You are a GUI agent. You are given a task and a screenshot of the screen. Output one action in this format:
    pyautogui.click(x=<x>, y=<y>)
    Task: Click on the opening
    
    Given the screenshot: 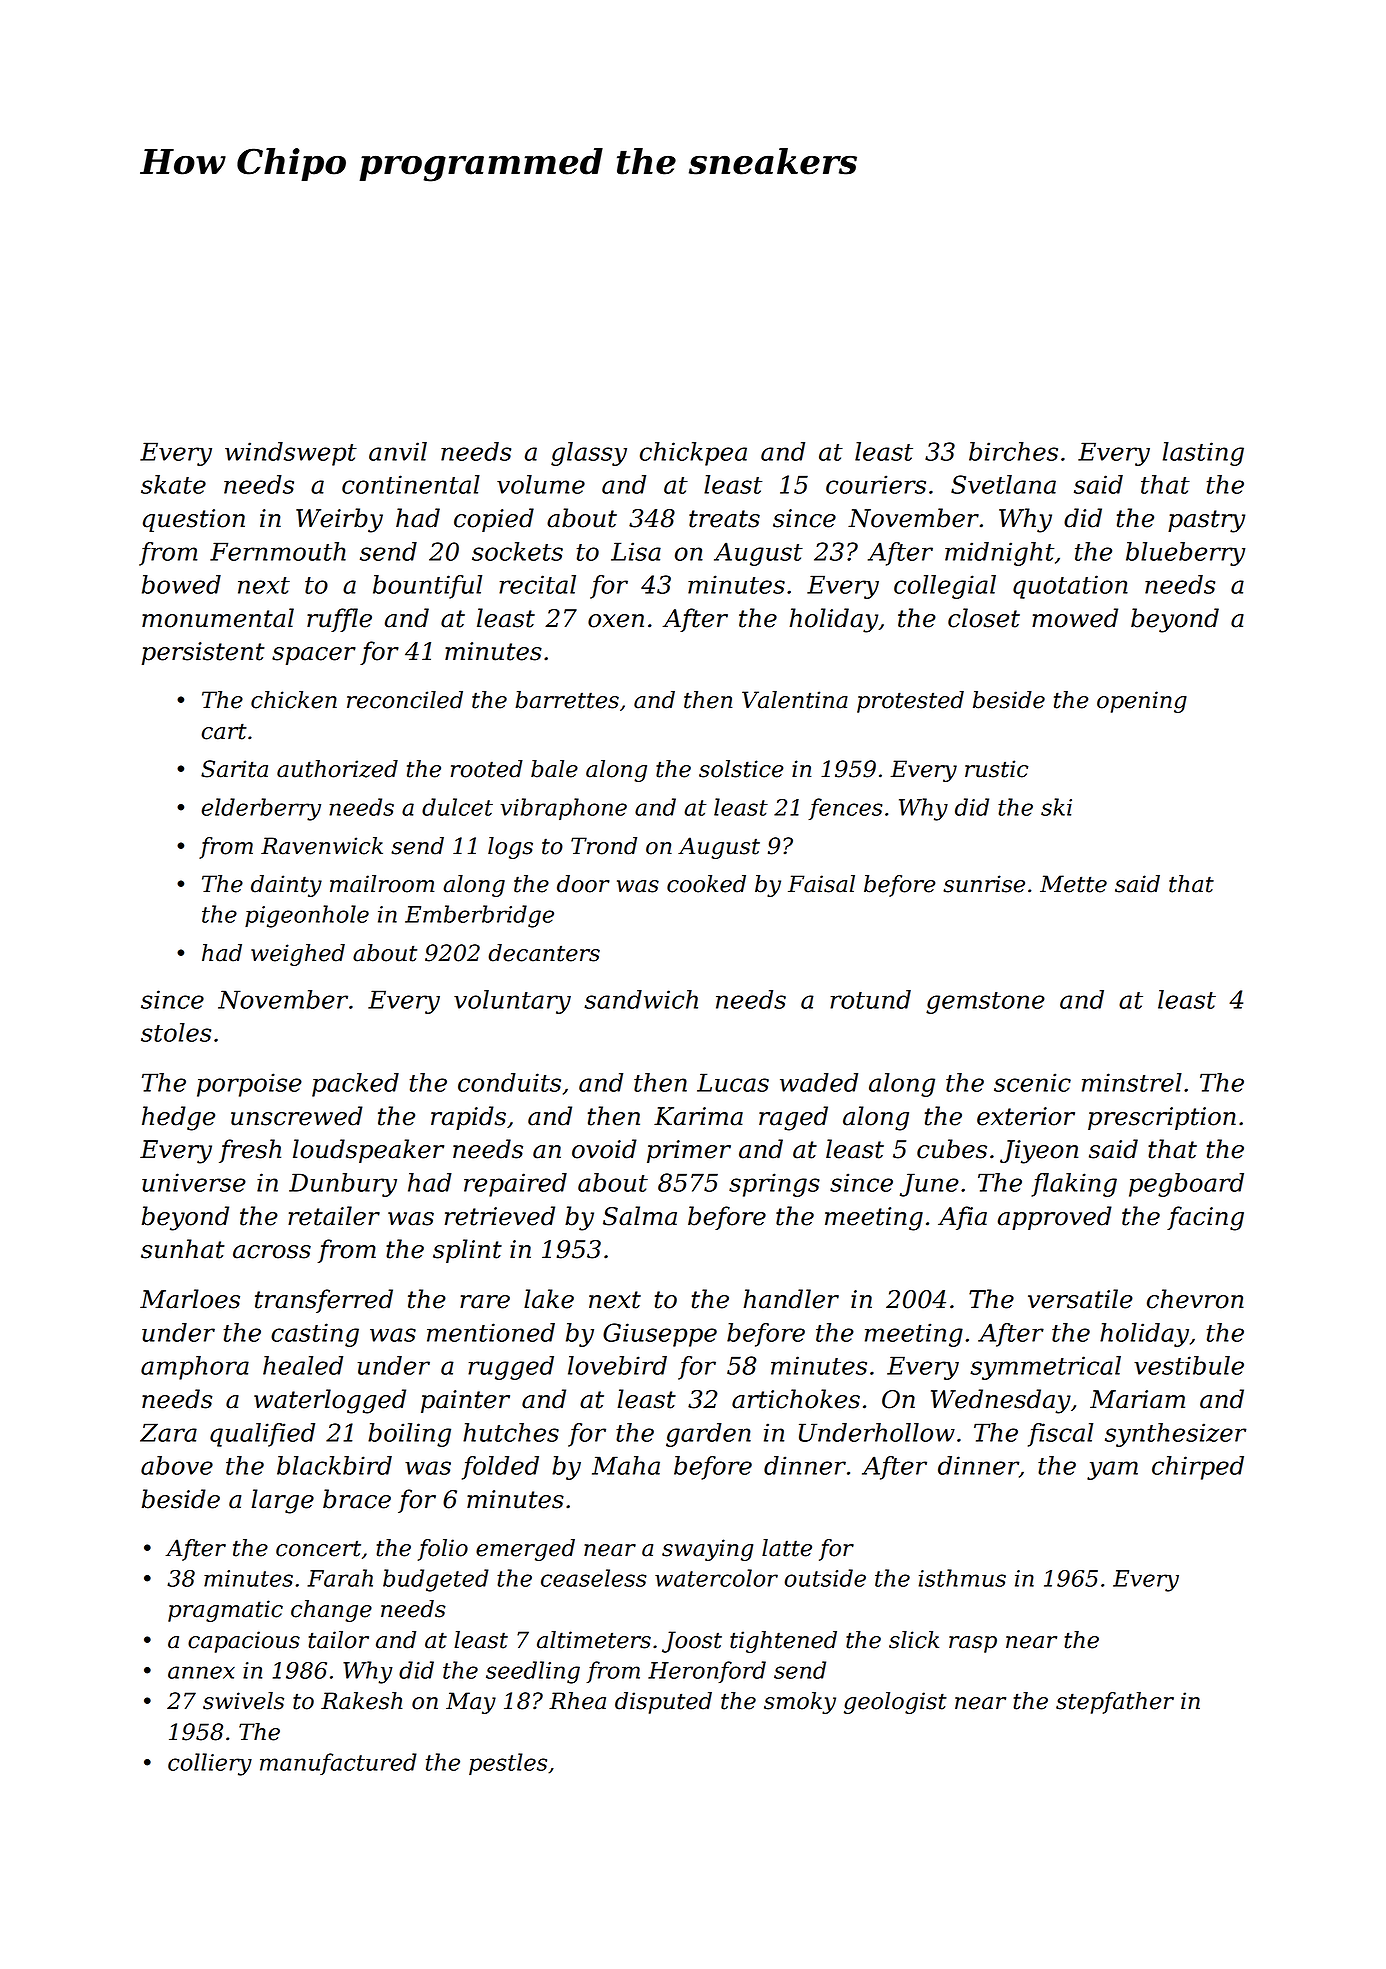 What is the action you would take?
    pyautogui.click(x=1142, y=702)
